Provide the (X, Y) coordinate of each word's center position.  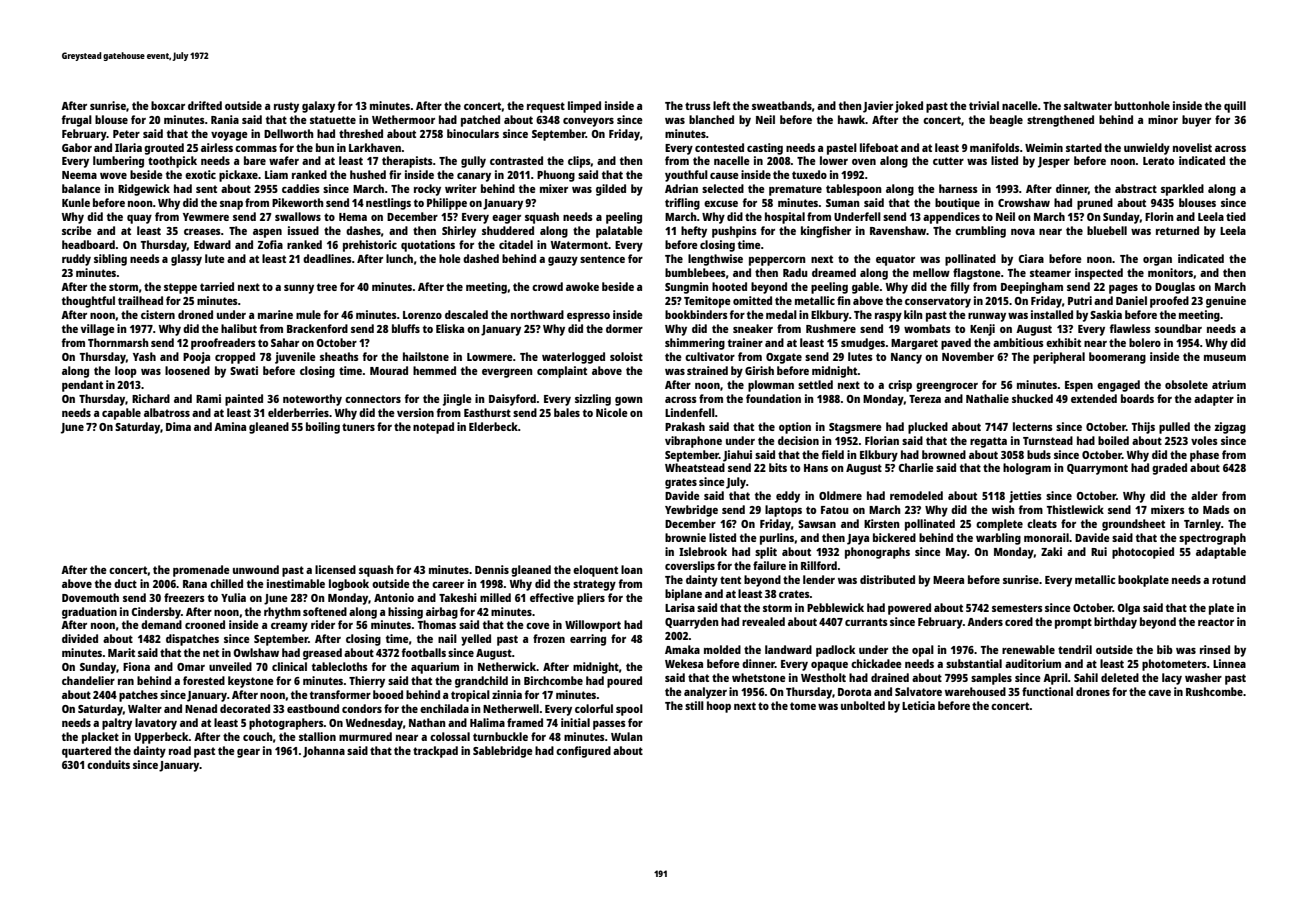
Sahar (285, 342)
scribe (77, 230)
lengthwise (715, 260)
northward (537, 314)
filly (960, 288)
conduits (108, 764)
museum (1225, 358)
